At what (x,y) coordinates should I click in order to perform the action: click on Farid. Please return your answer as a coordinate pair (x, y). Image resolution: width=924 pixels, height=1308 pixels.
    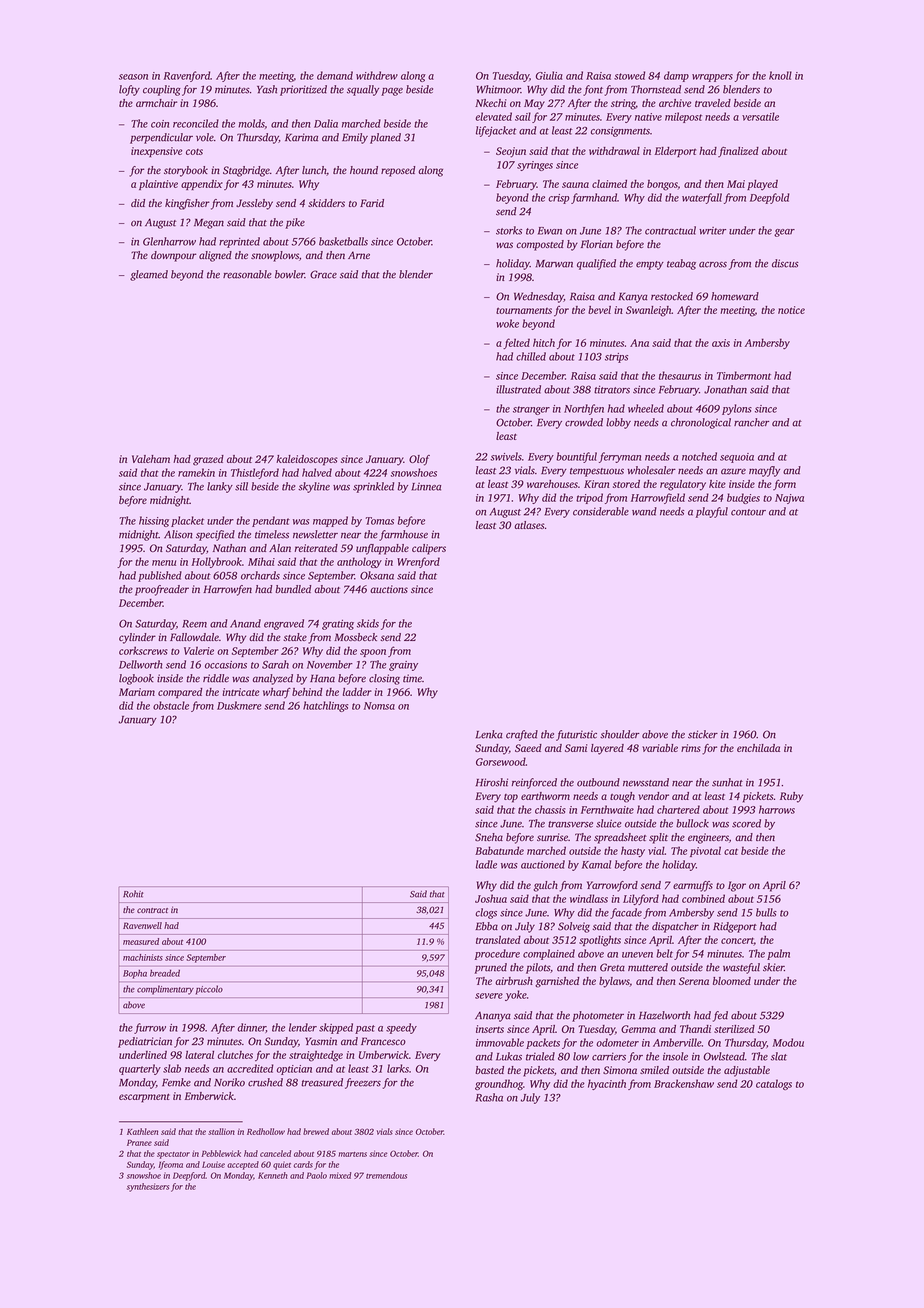
    Looking at the image, I should click on (372, 203).
